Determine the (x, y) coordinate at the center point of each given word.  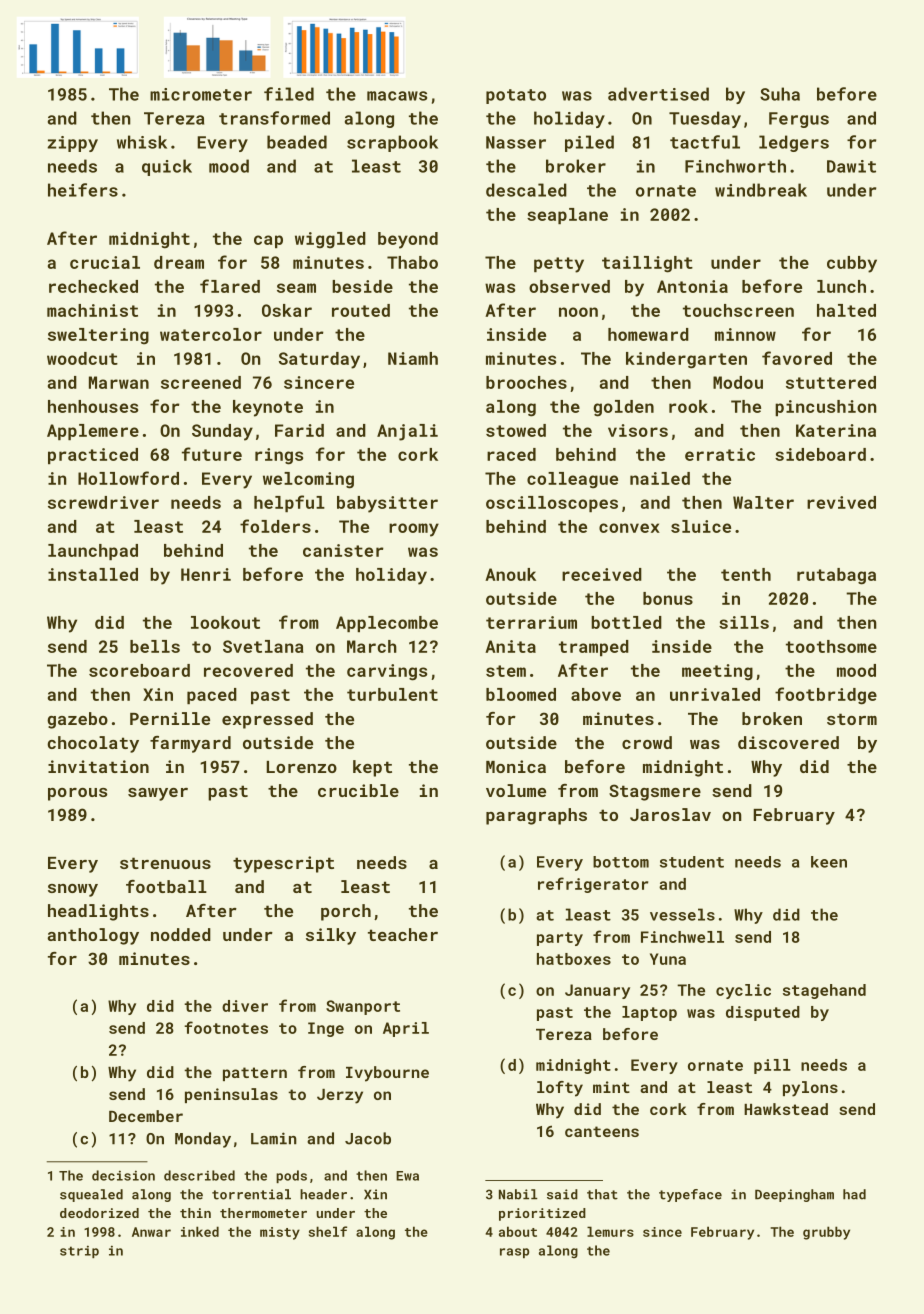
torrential (251, 1194)
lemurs (610, 1231)
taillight (647, 264)
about (518, 1231)
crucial (105, 262)
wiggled (330, 240)
